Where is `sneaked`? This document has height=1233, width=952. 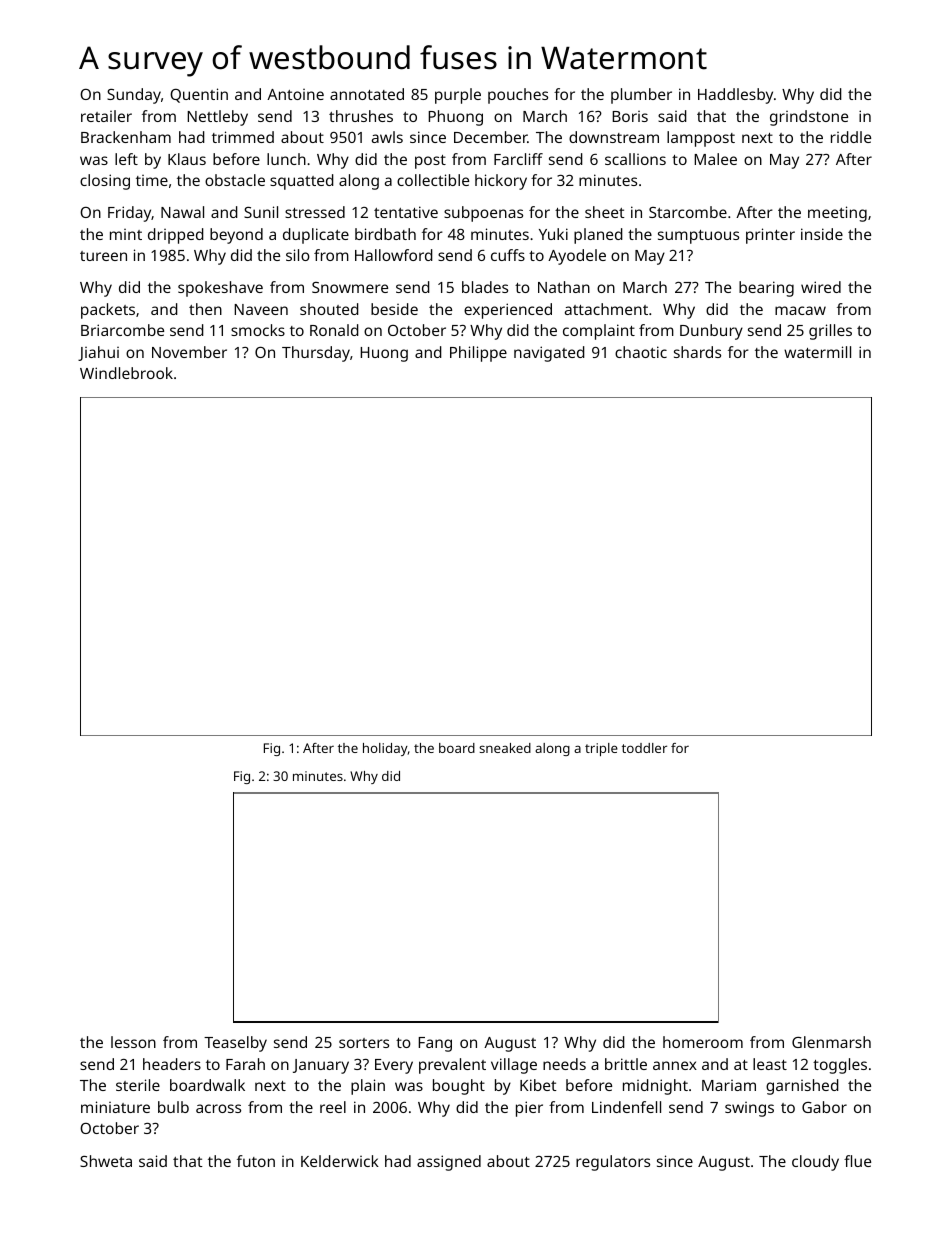 sneaked is located at coordinates (505, 748).
